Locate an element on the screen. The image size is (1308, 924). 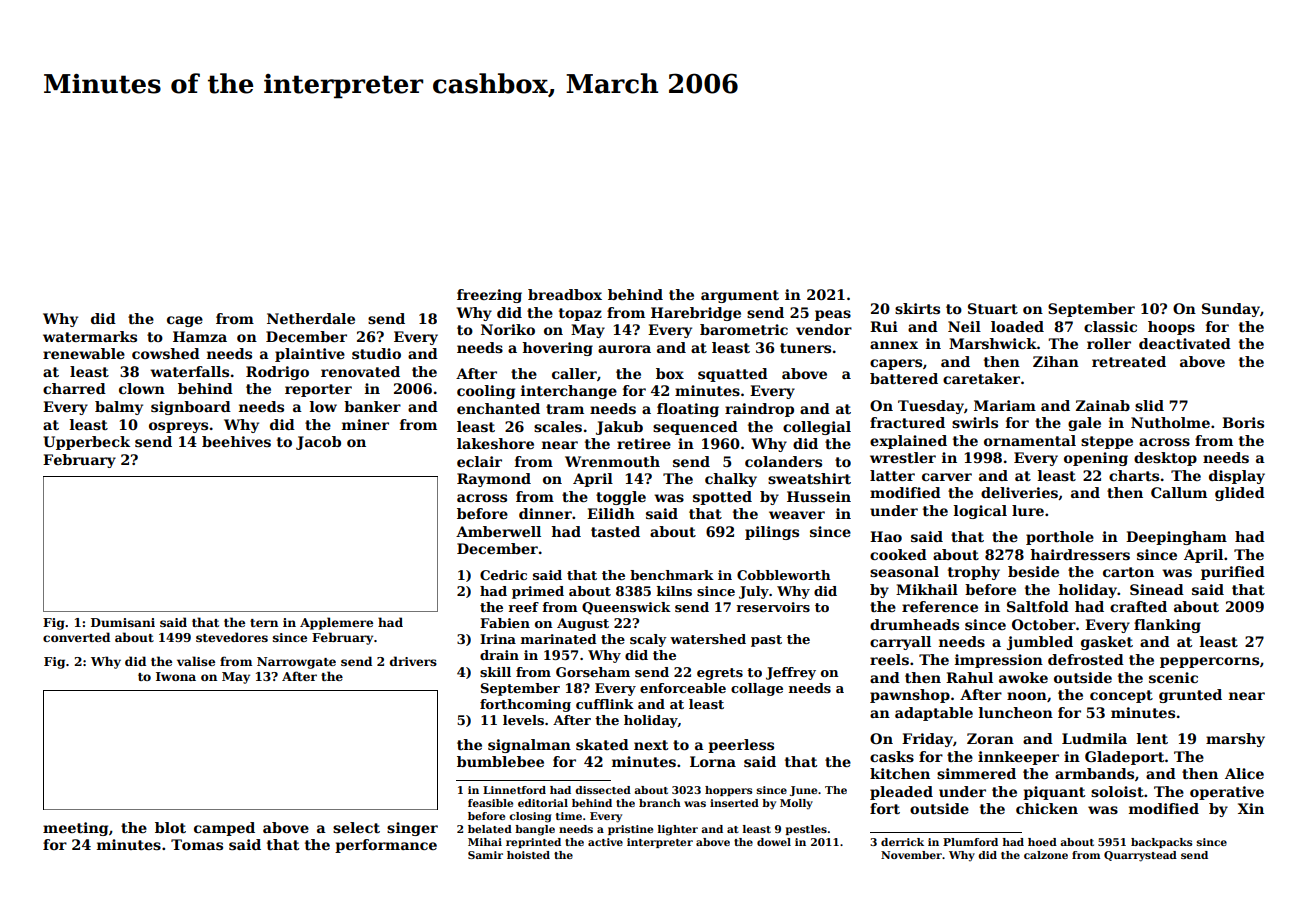
tuners is located at coordinates (805, 348).
